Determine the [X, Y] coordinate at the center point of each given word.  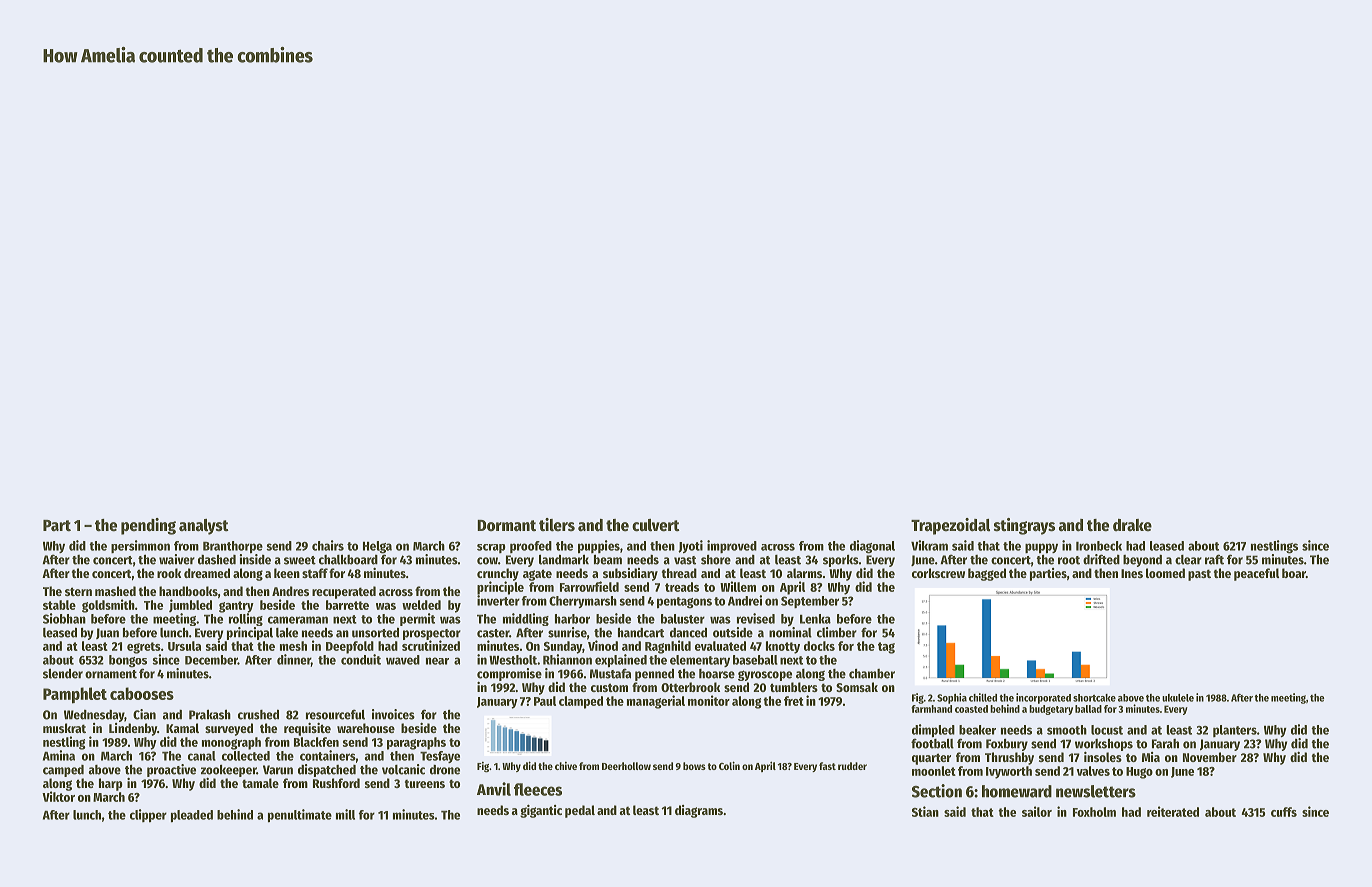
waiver [177, 559]
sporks [841, 561]
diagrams [699, 811]
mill [345, 814]
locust [1107, 730]
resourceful [335, 714]
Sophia [952, 698]
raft [1214, 559]
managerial [656, 702]
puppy [1041, 548]
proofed [531, 547]
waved [403, 660]
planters [1235, 731]
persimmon [140, 546]
